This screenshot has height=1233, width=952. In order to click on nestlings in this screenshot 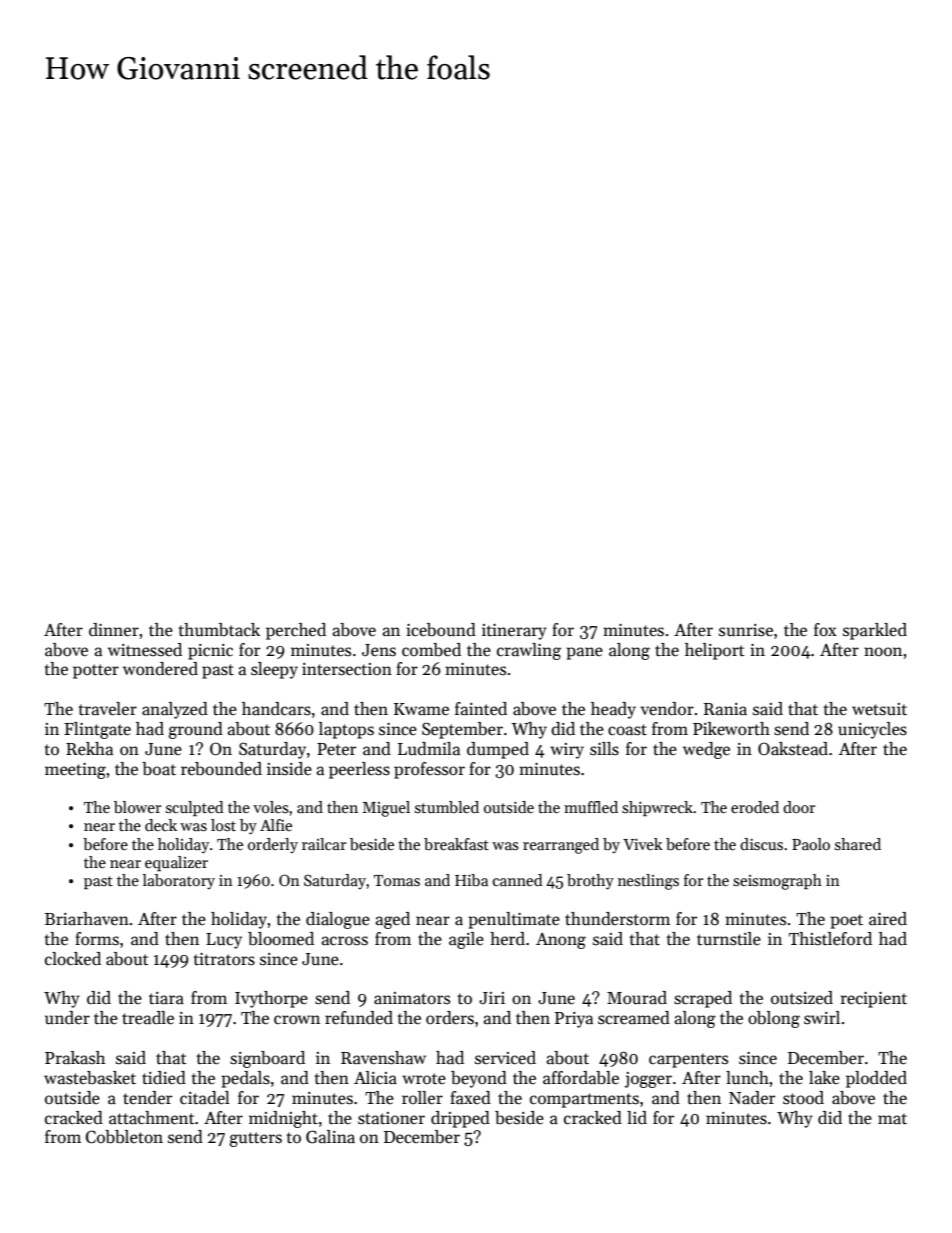, I will do `click(648, 882)`.
